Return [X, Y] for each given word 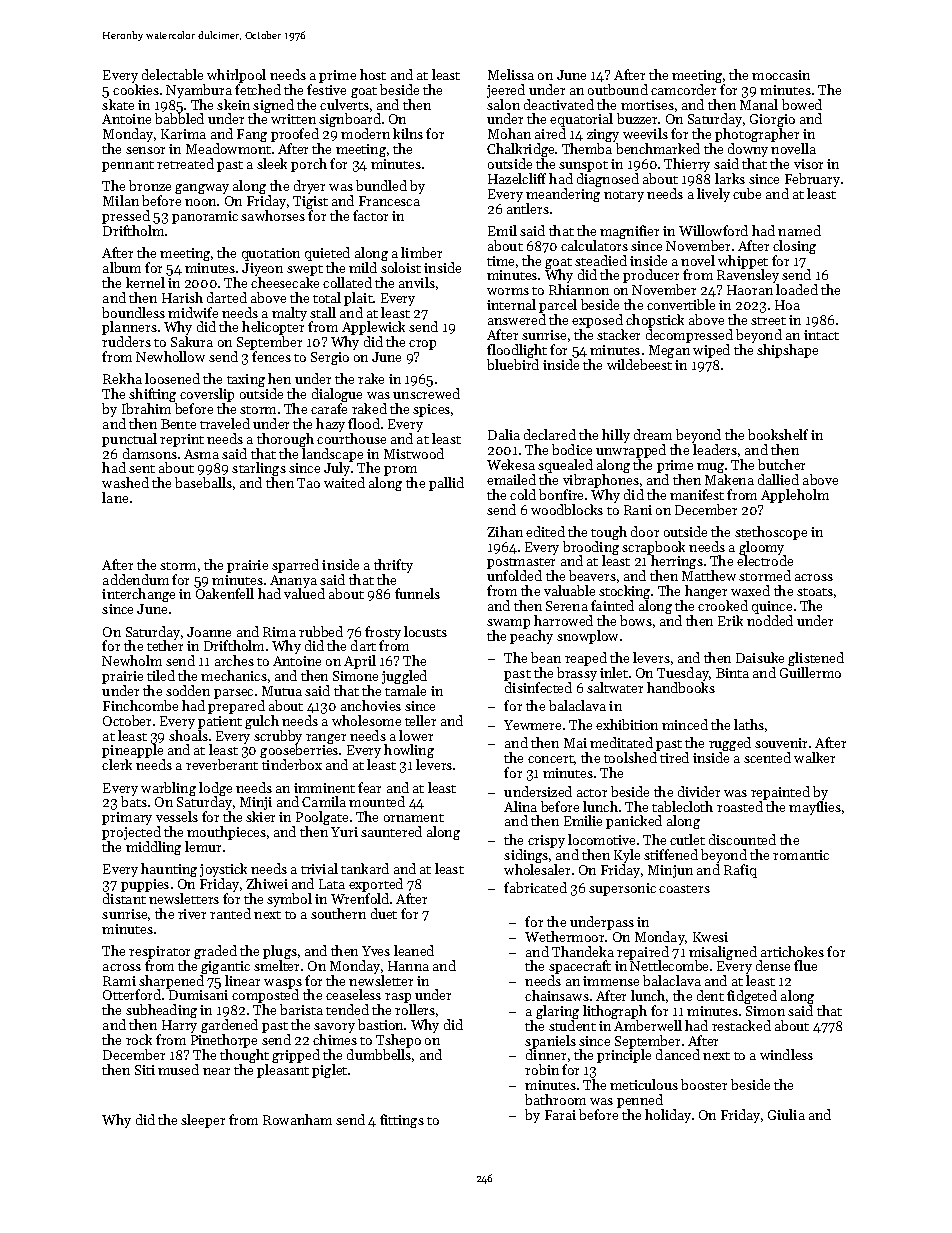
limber [421, 252]
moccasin [781, 75]
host [373, 74]
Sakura [192, 342]
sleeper [203, 1121]
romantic [801, 855]
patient [220, 722]
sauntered [391, 831]
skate [118, 104]
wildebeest [639, 364]
